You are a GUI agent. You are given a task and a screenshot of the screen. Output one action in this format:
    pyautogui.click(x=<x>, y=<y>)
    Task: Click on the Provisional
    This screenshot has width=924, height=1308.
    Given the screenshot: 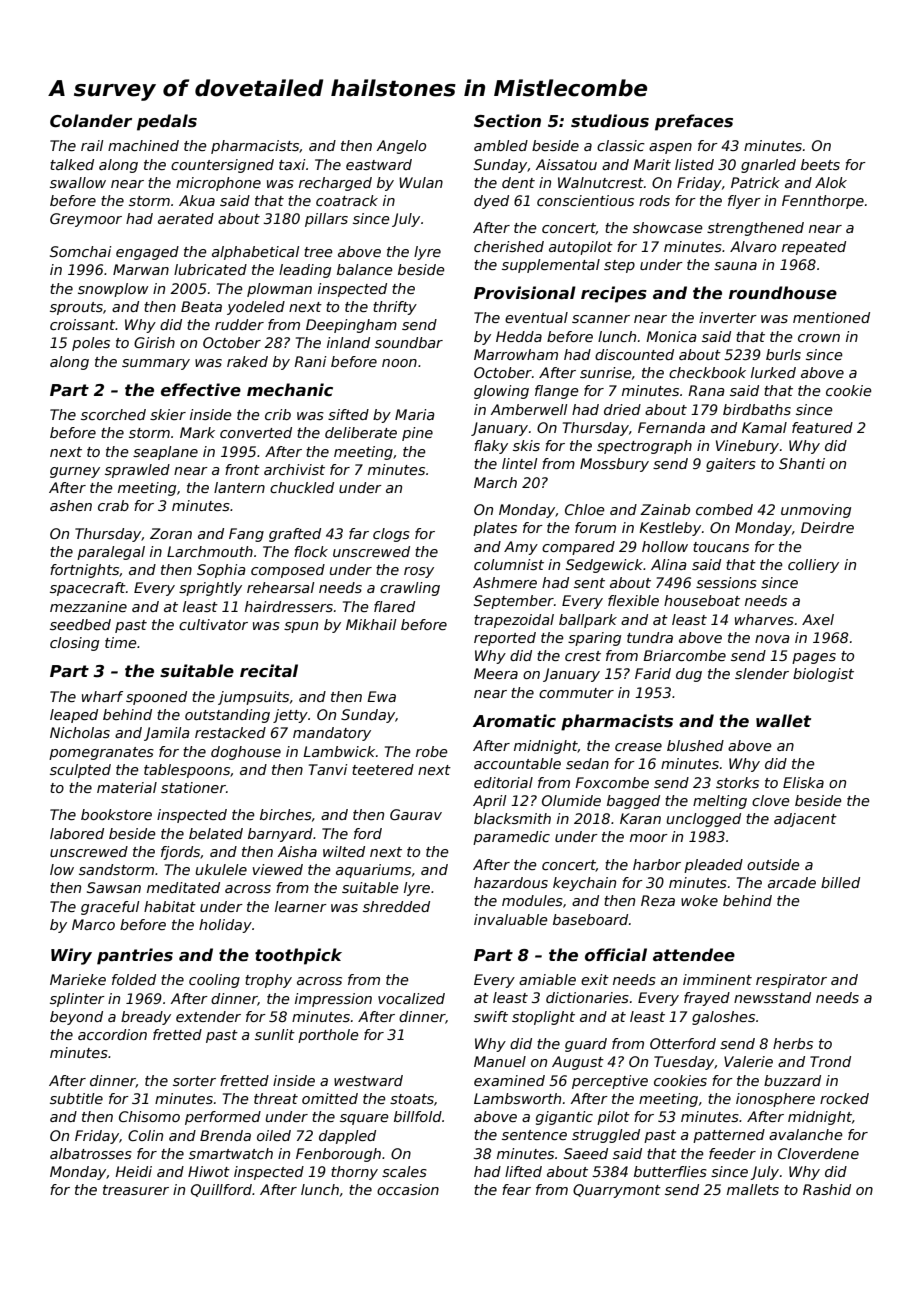 What is the action you would take?
    pyautogui.click(x=525, y=293)
